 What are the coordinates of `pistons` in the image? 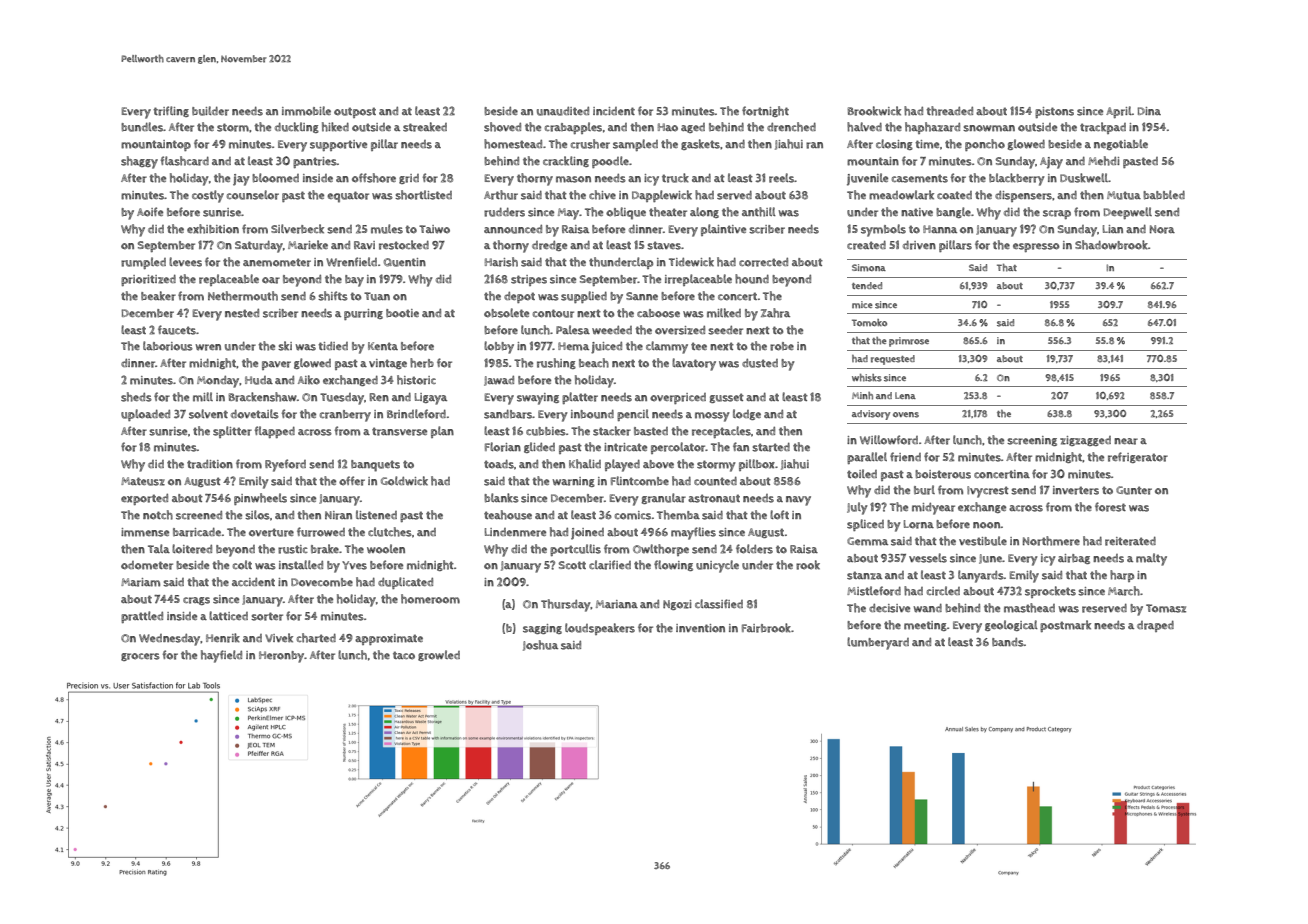 It's located at (1054, 112).
